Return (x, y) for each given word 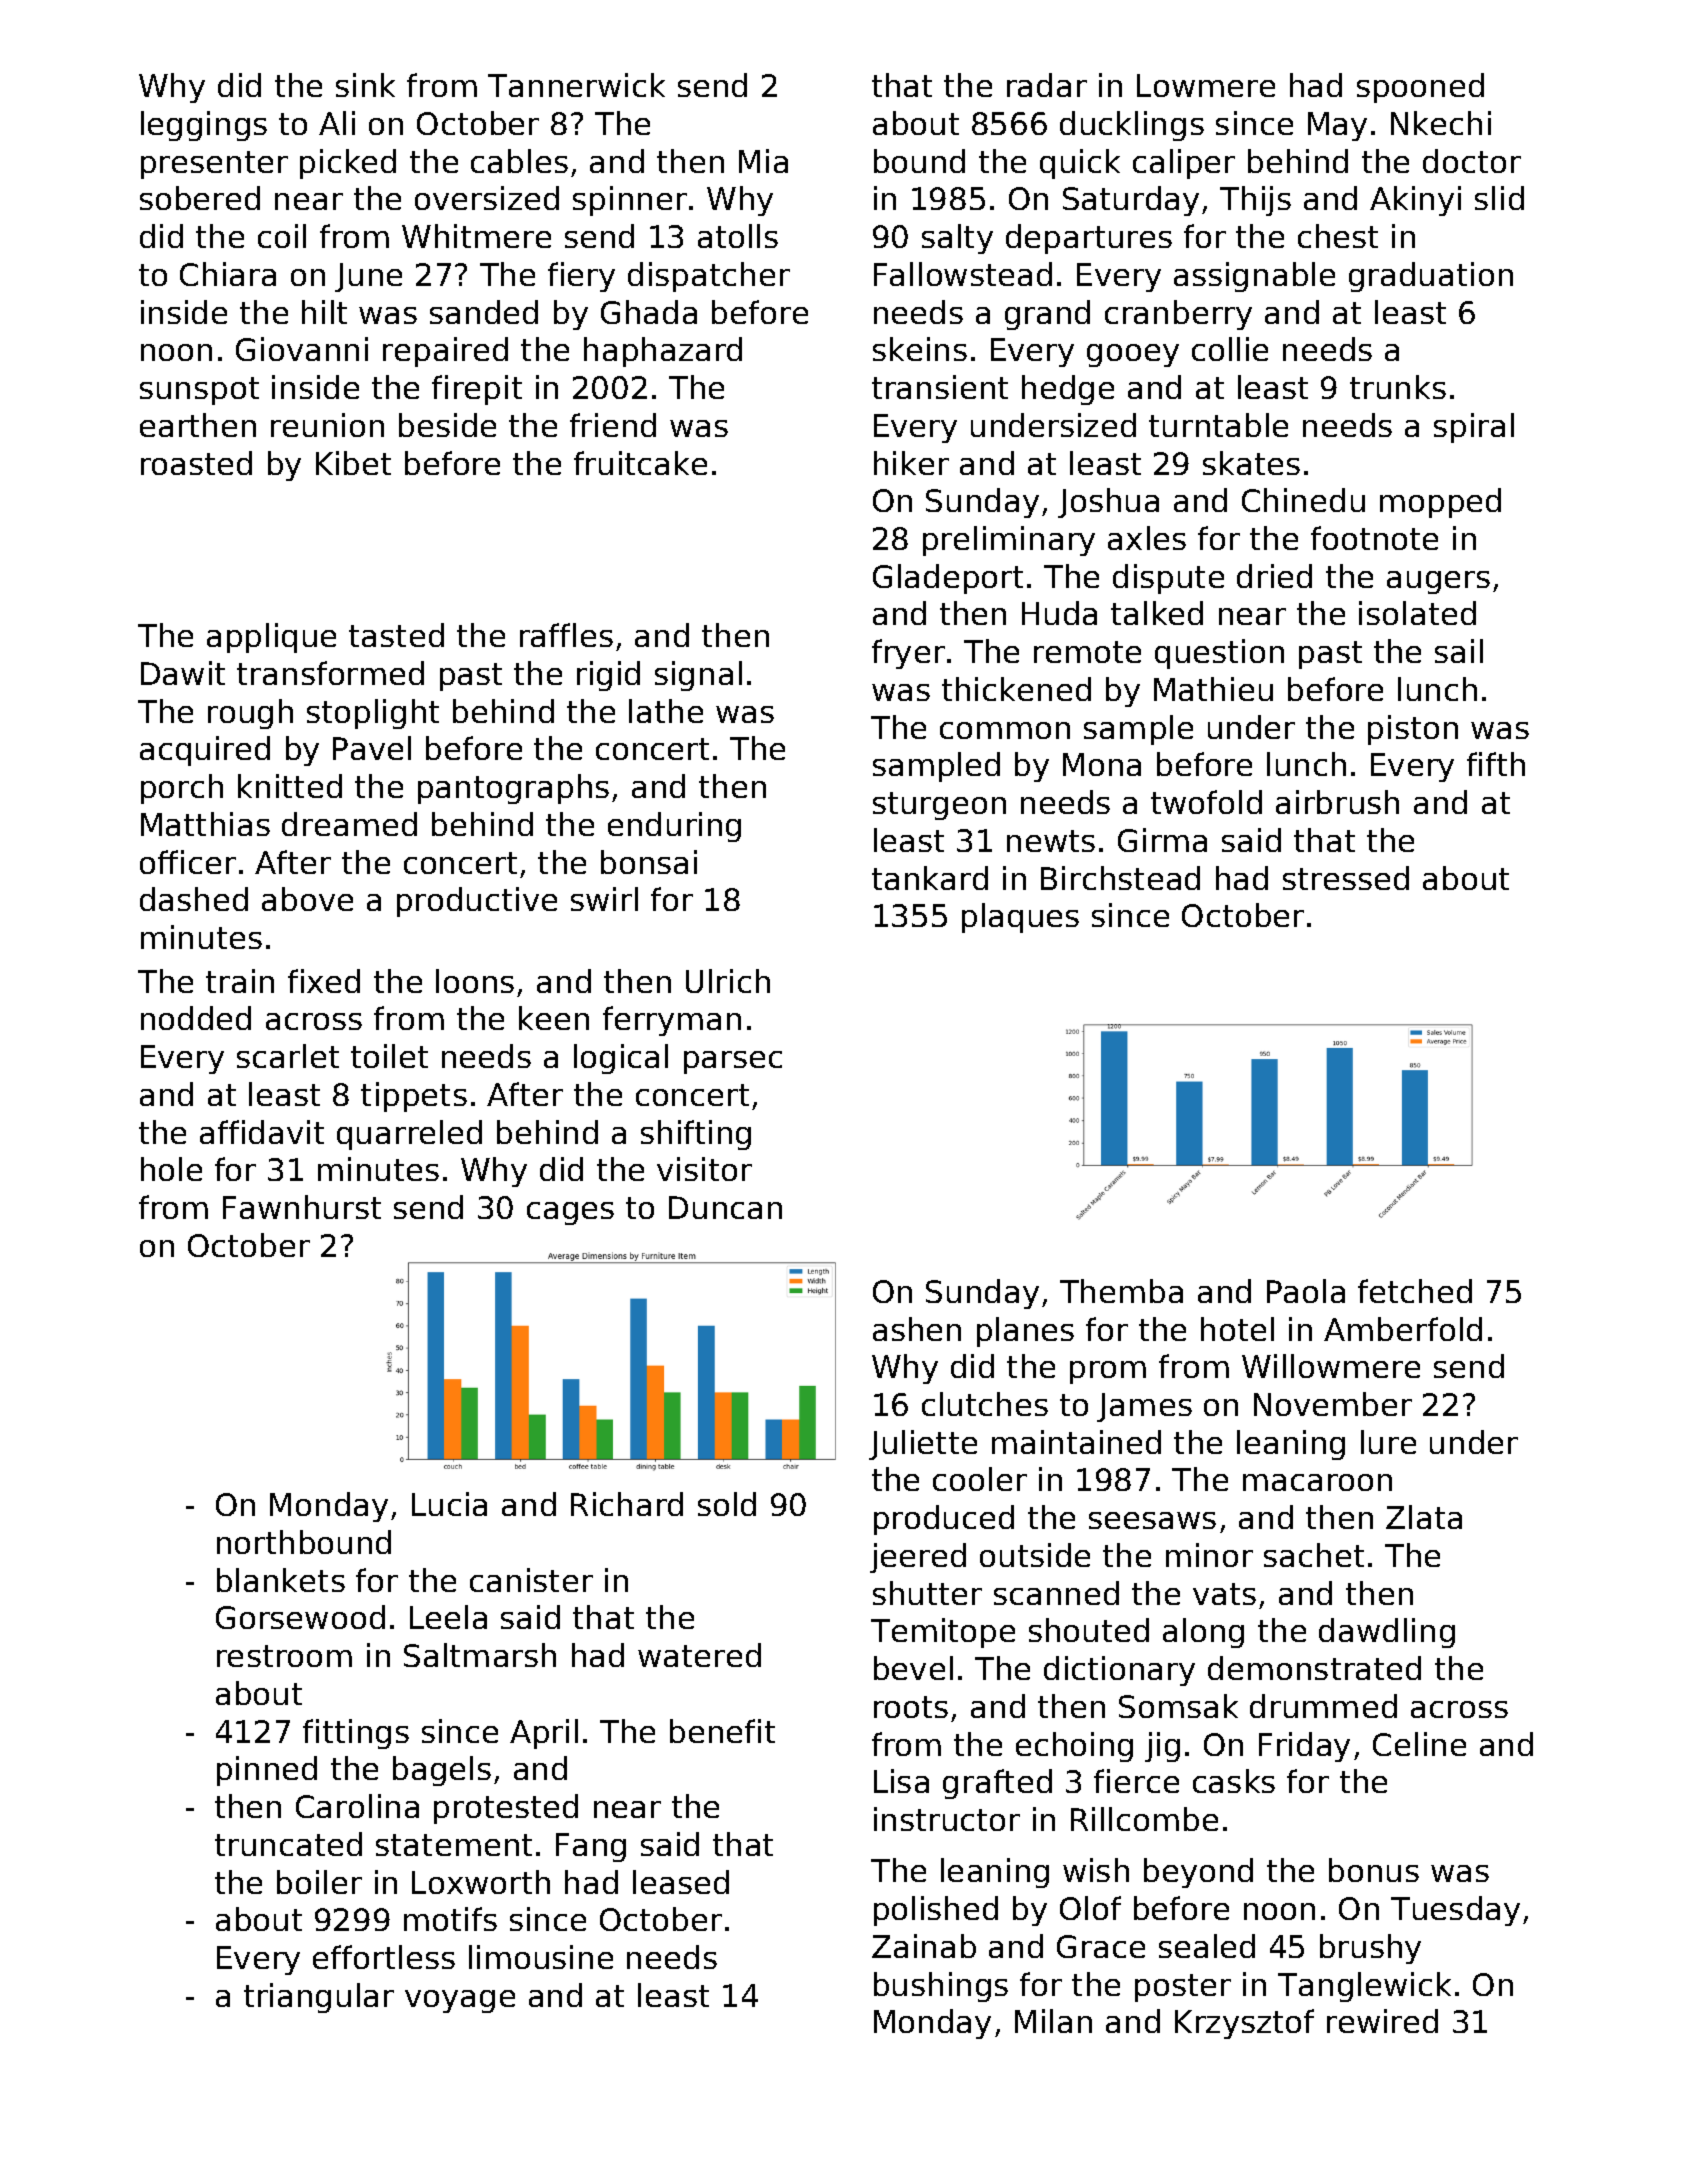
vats (1224, 1594)
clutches (985, 1404)
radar (1047, 85)
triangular (319, 1998)
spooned (1420, 88)
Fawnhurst (302, 1207)
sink (365, 85)
